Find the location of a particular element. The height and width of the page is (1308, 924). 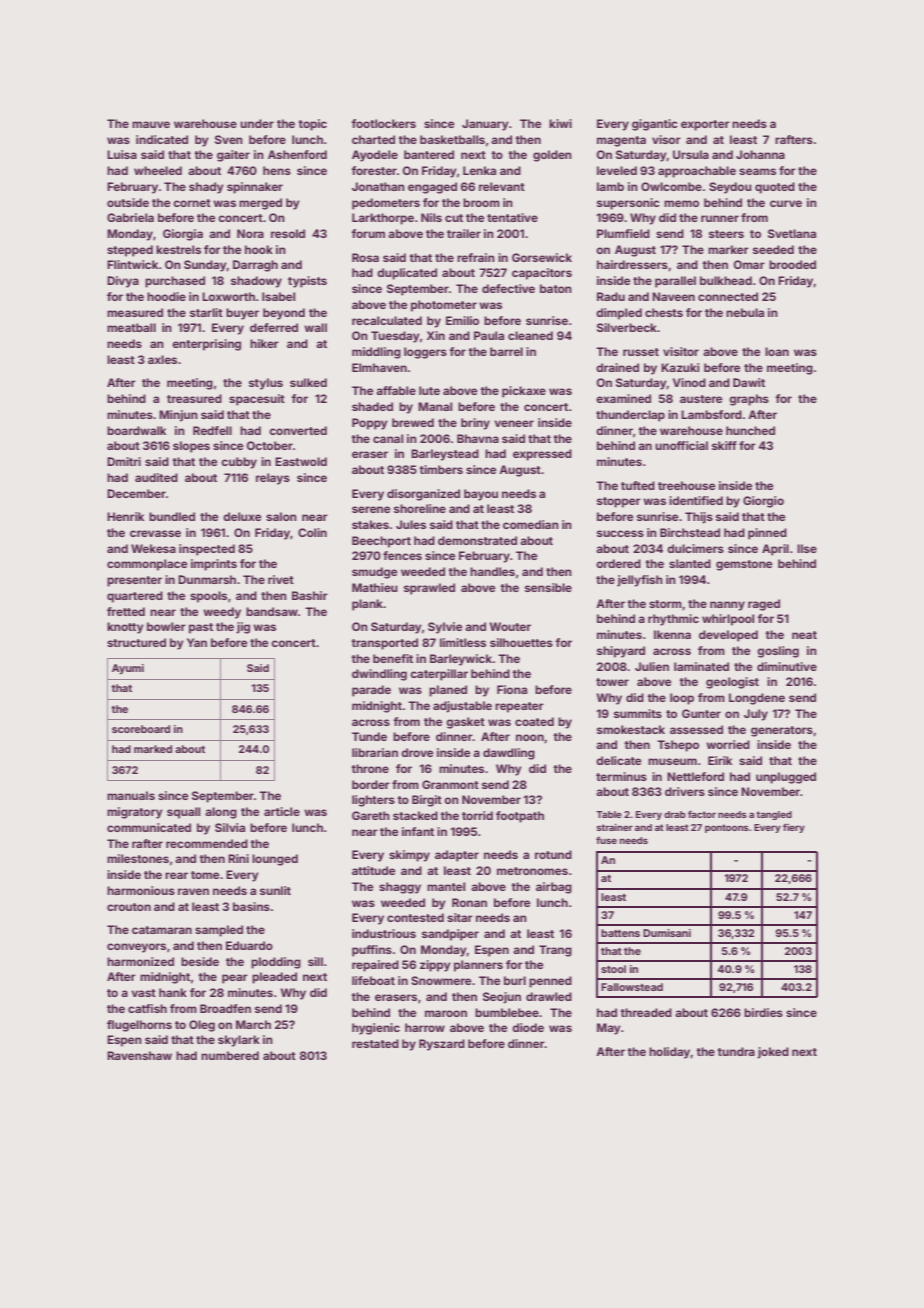

Svetlana is located at coordinates (792, 233).
